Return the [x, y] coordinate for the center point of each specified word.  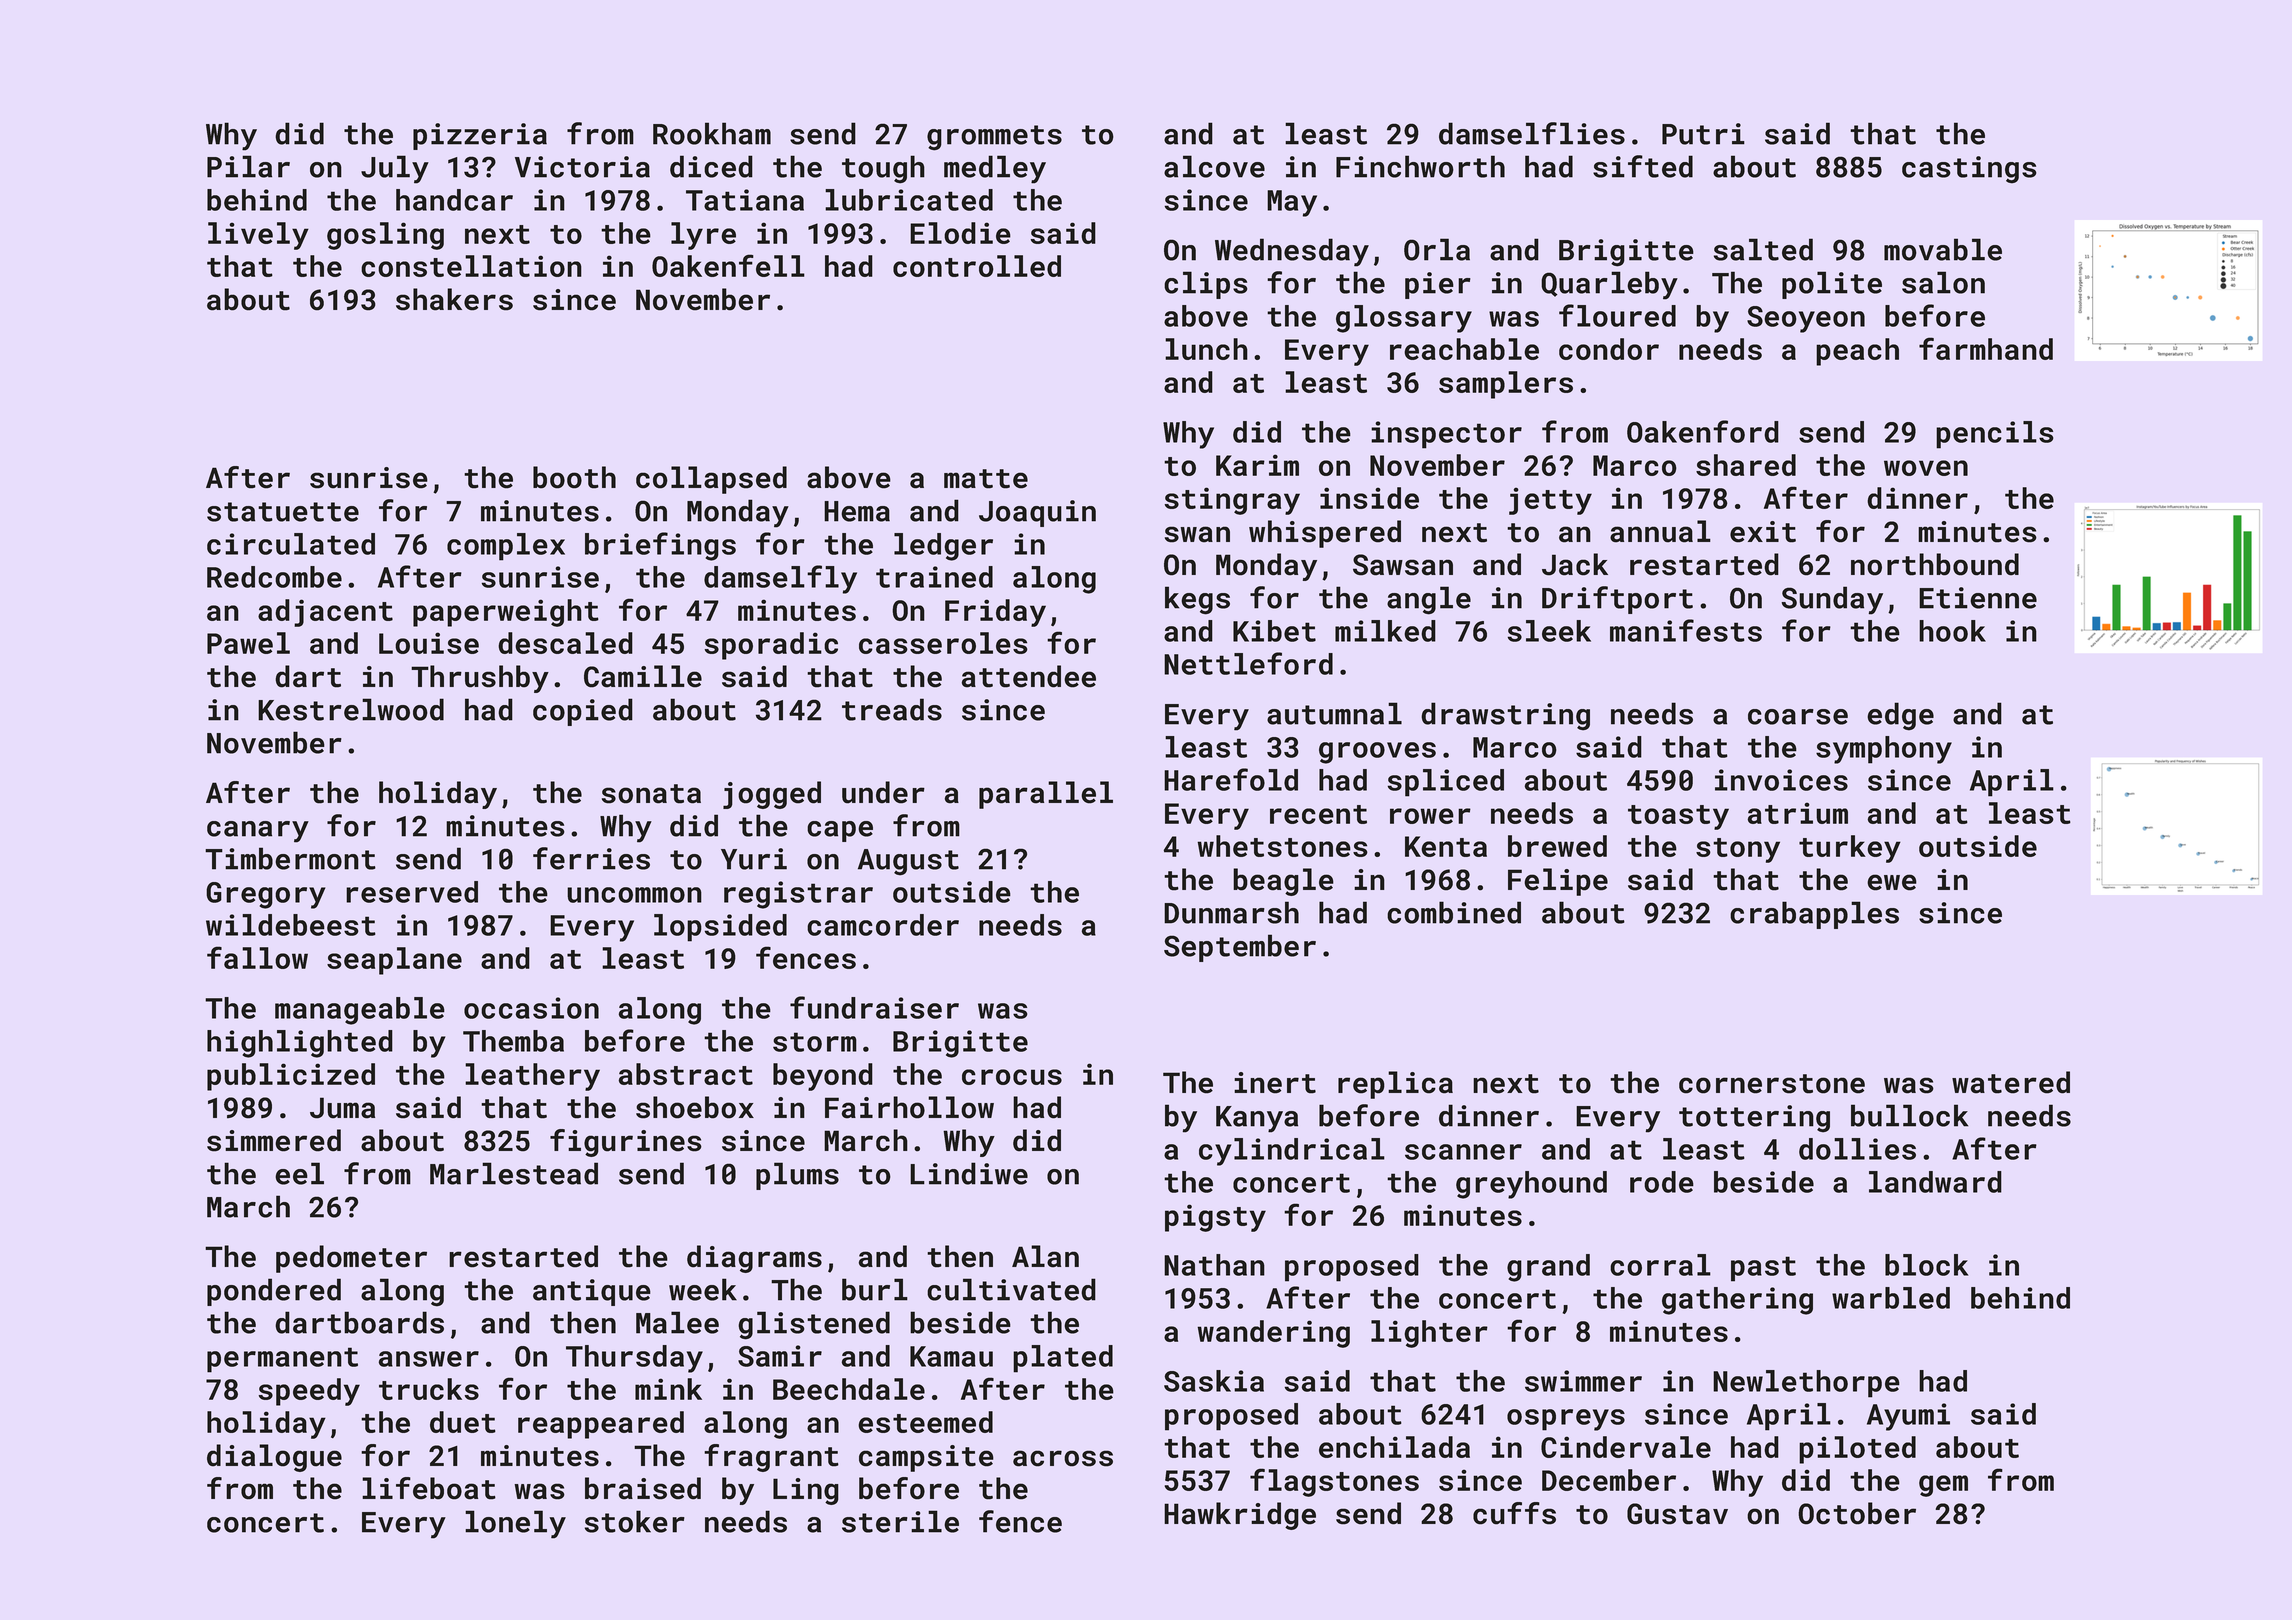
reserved [412, 892]
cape [840, 831]
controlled [977, 266]
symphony [1884, 750]
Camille [643, 676]
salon [1943, 282]
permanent [282, 1360]
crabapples [1814, 915]
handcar [454, 200]
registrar [798, 895]
